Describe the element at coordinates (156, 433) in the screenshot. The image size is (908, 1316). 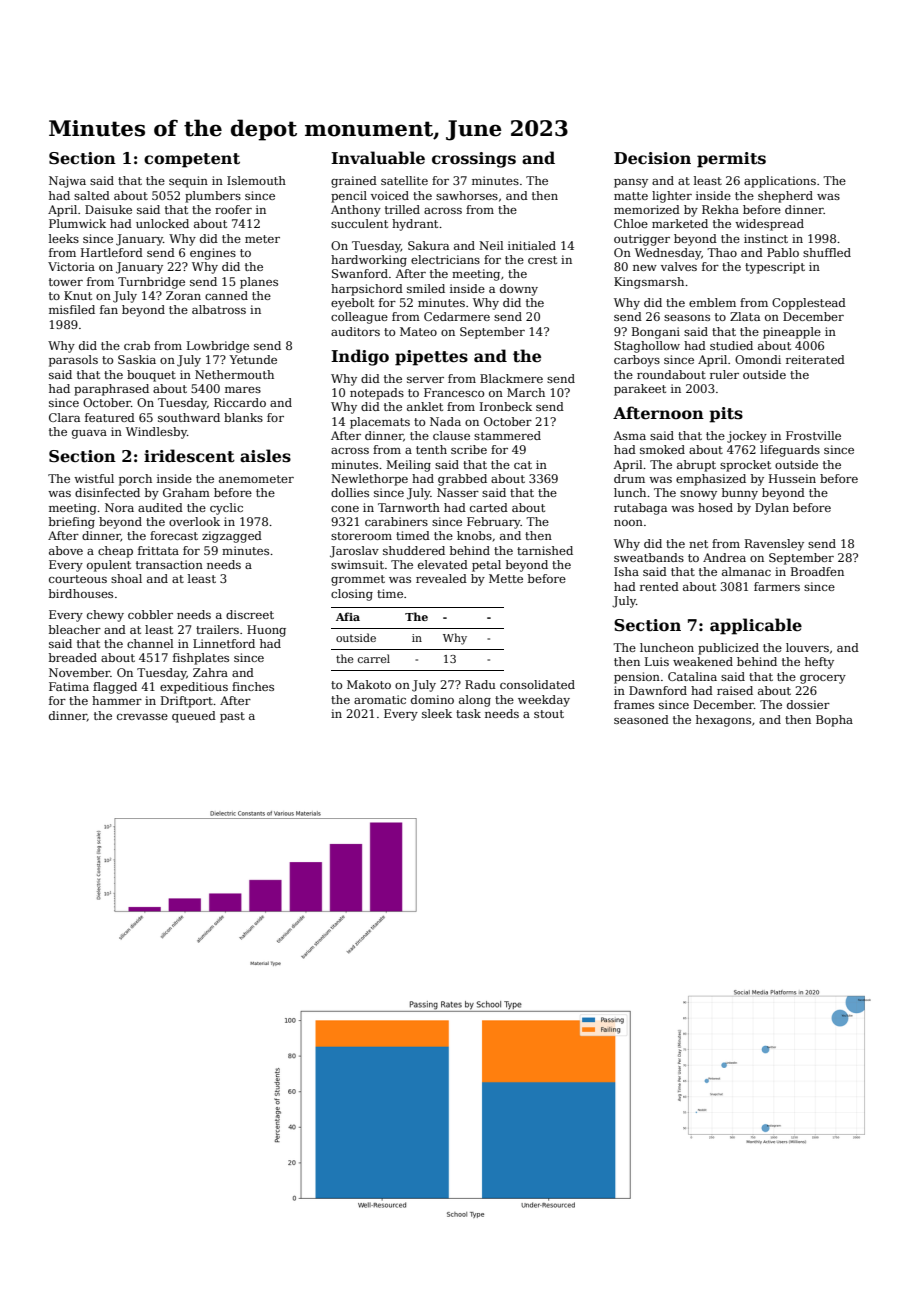
I see `Windlesby` at that location.
